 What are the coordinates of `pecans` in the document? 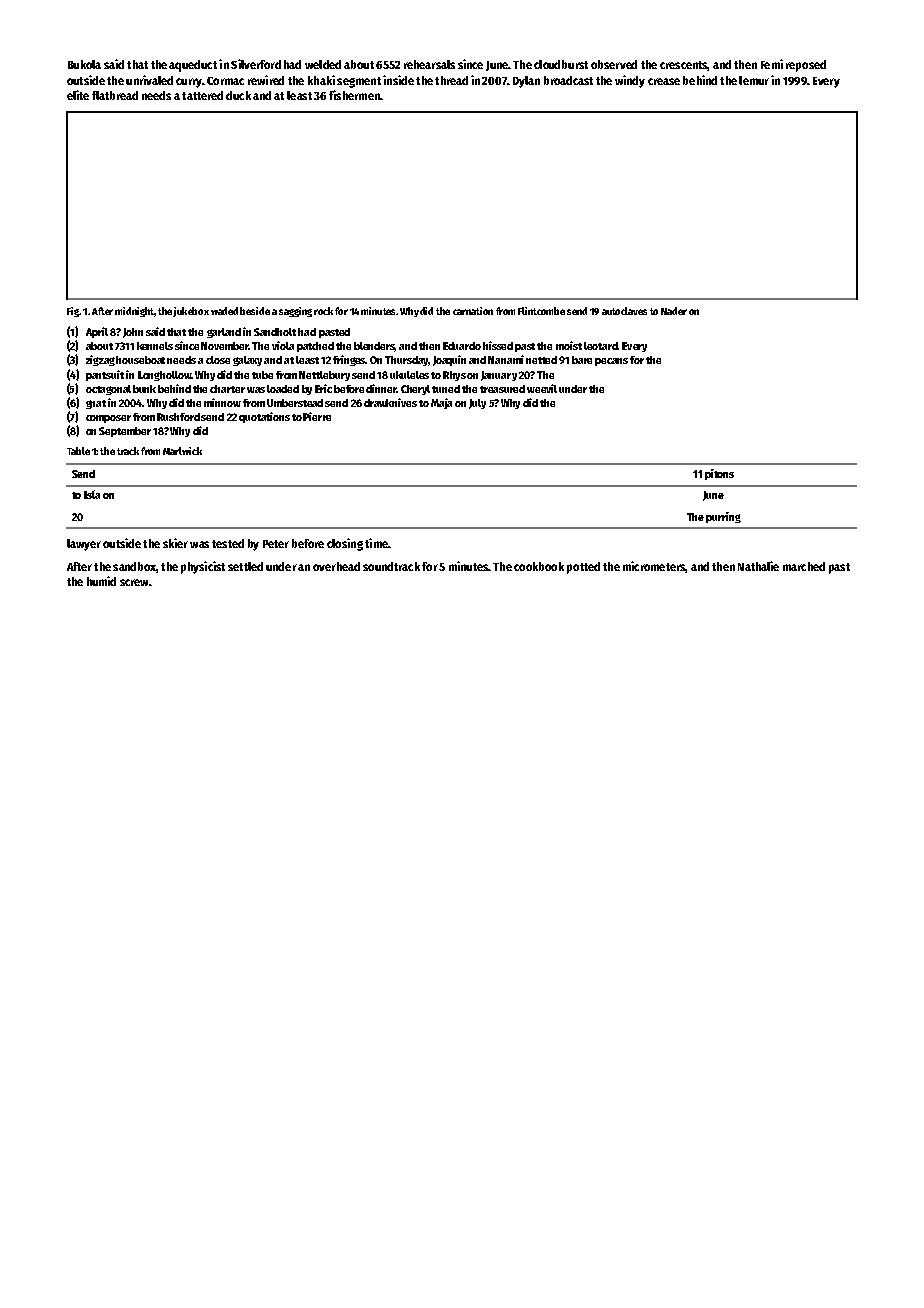 It's located at (611, 362).
